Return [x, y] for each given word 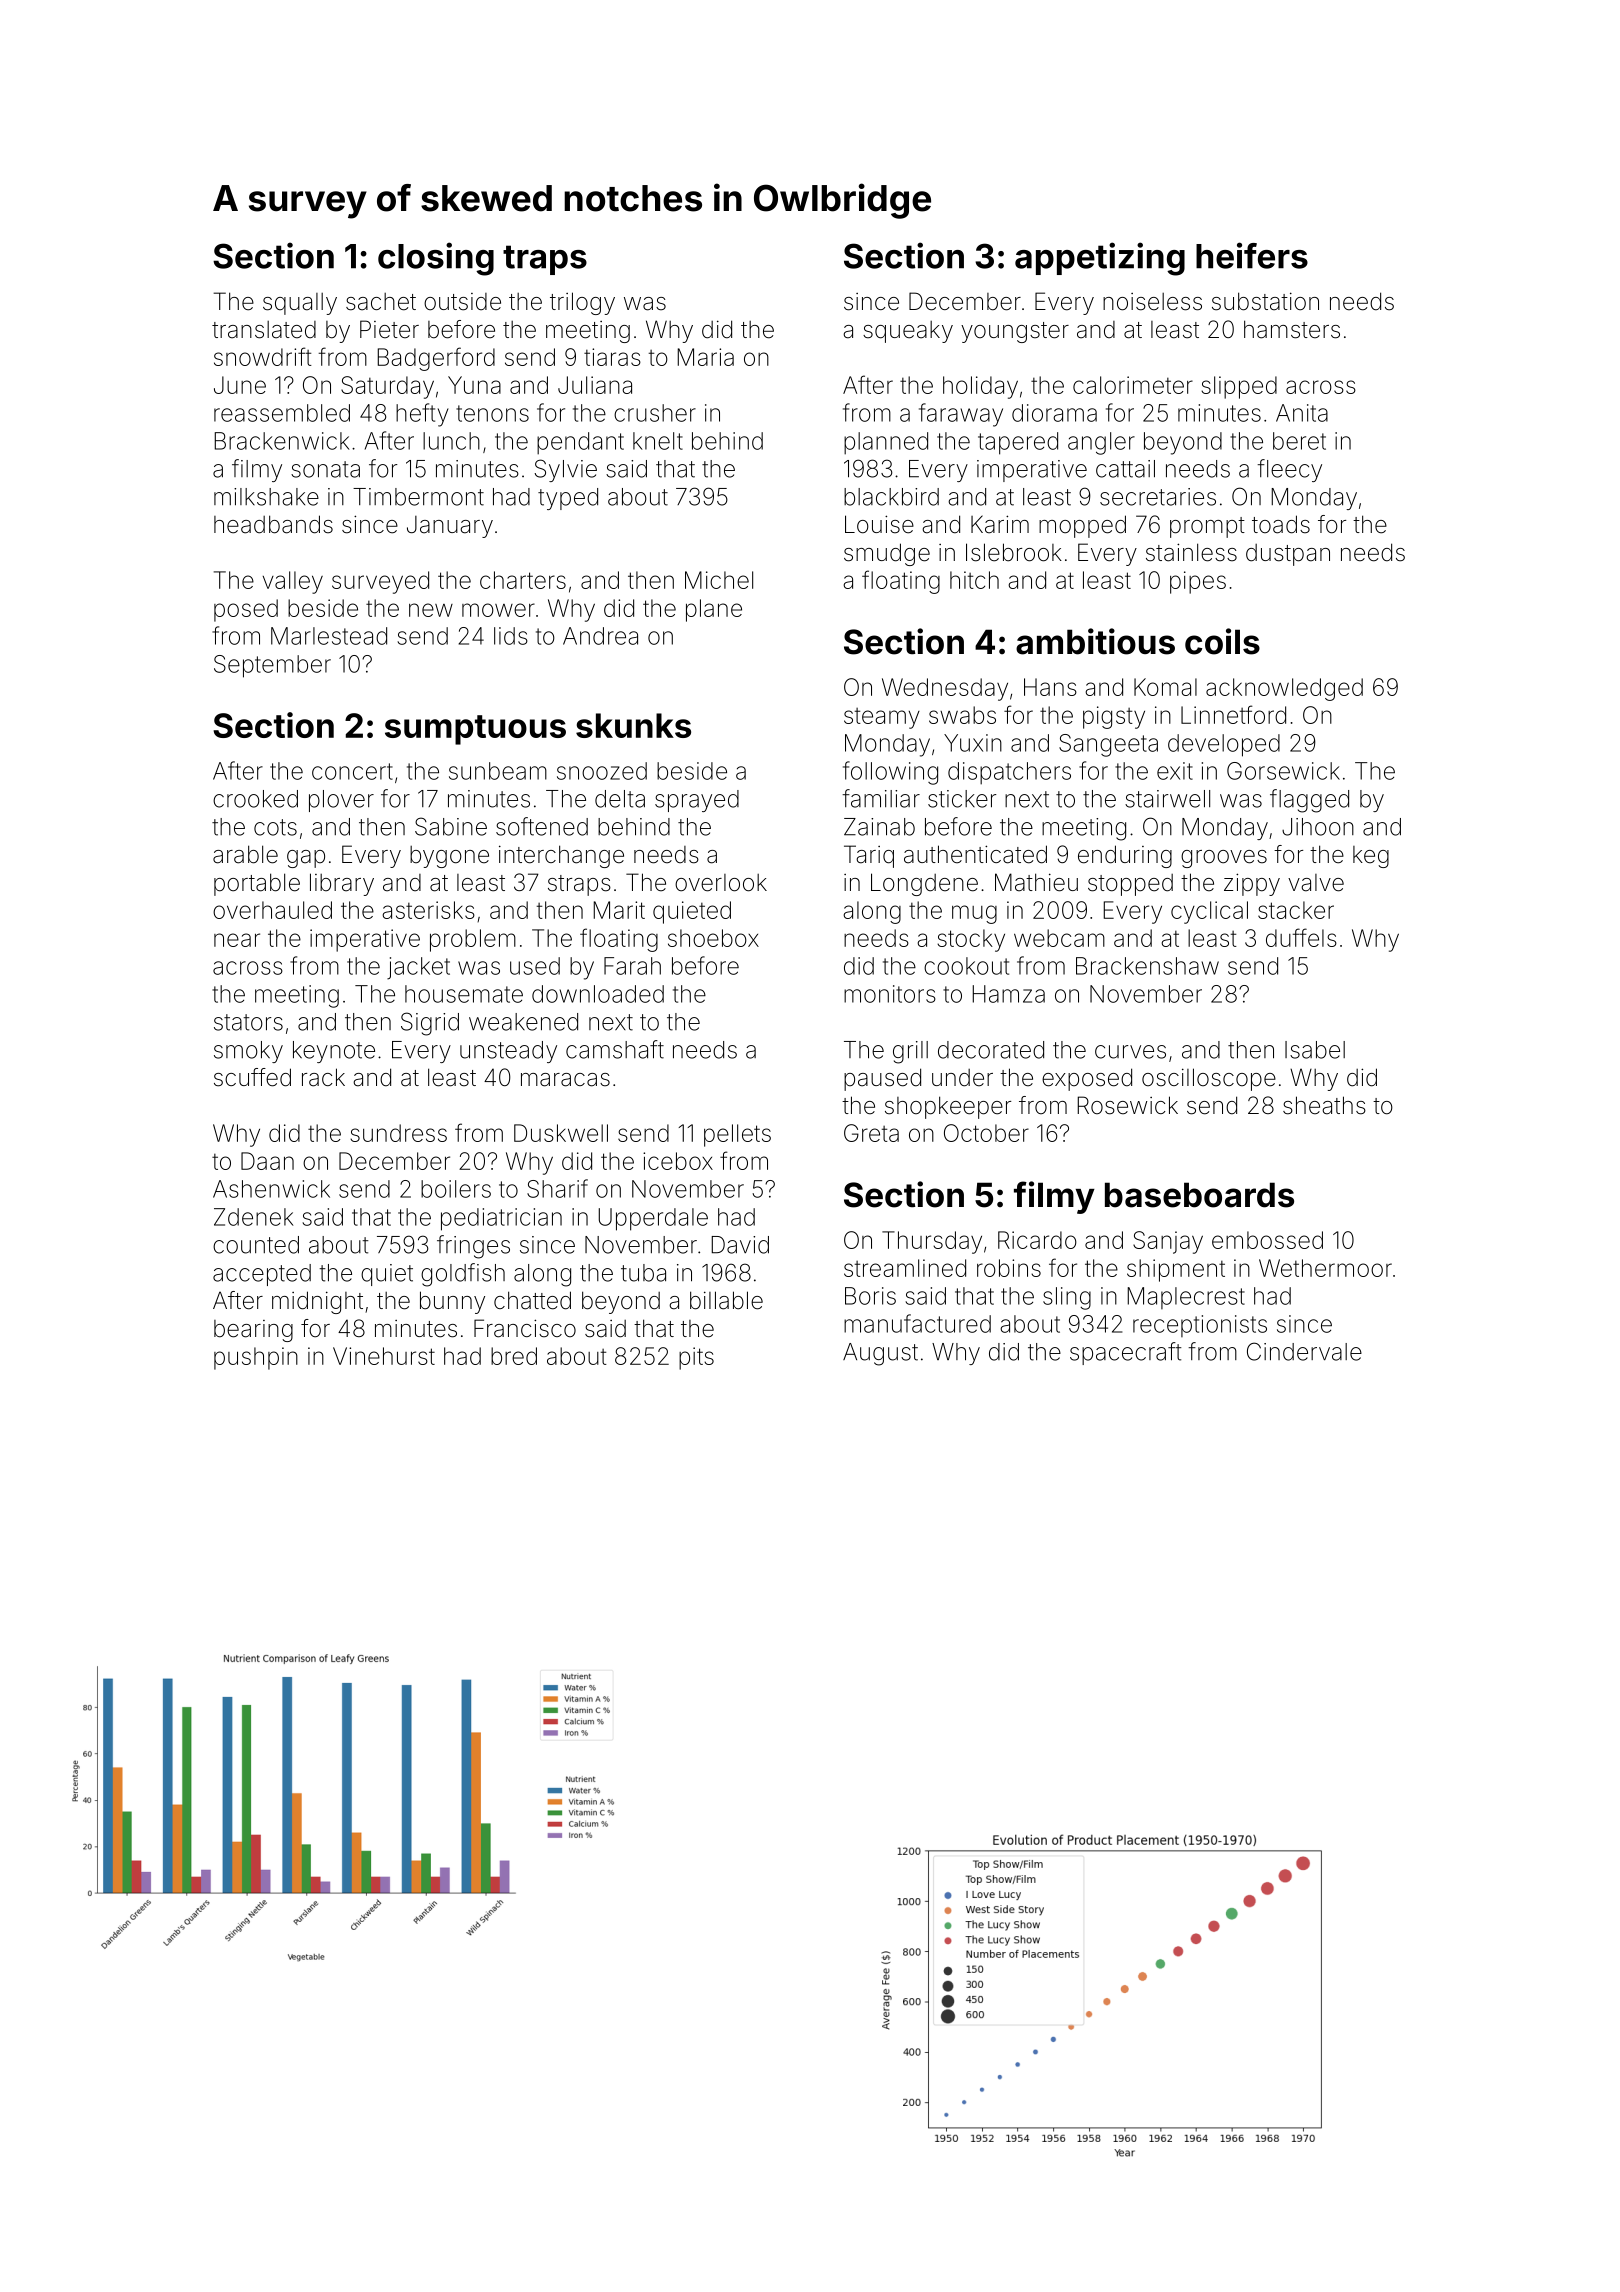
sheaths [1324, 1105]
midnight [317, 1302]
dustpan [1288, 555]
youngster [1015, 332]
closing [436, 259]
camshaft [615, 1049]
